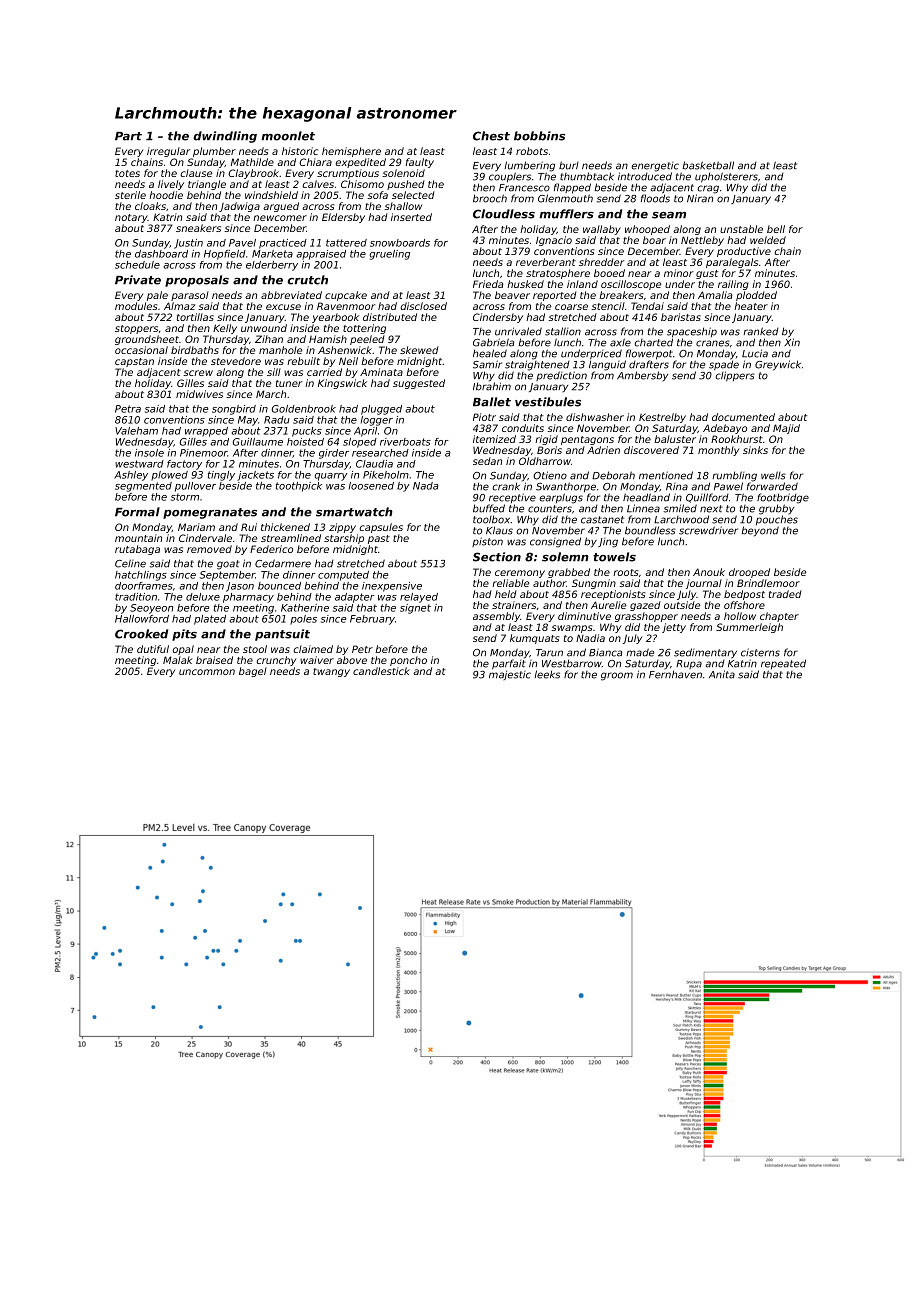 This screenshot has width=924, height=1308. What do you see at coordinates (708, 189) in the screenshot?
I see `crag` at bounding box center [708, 189].
